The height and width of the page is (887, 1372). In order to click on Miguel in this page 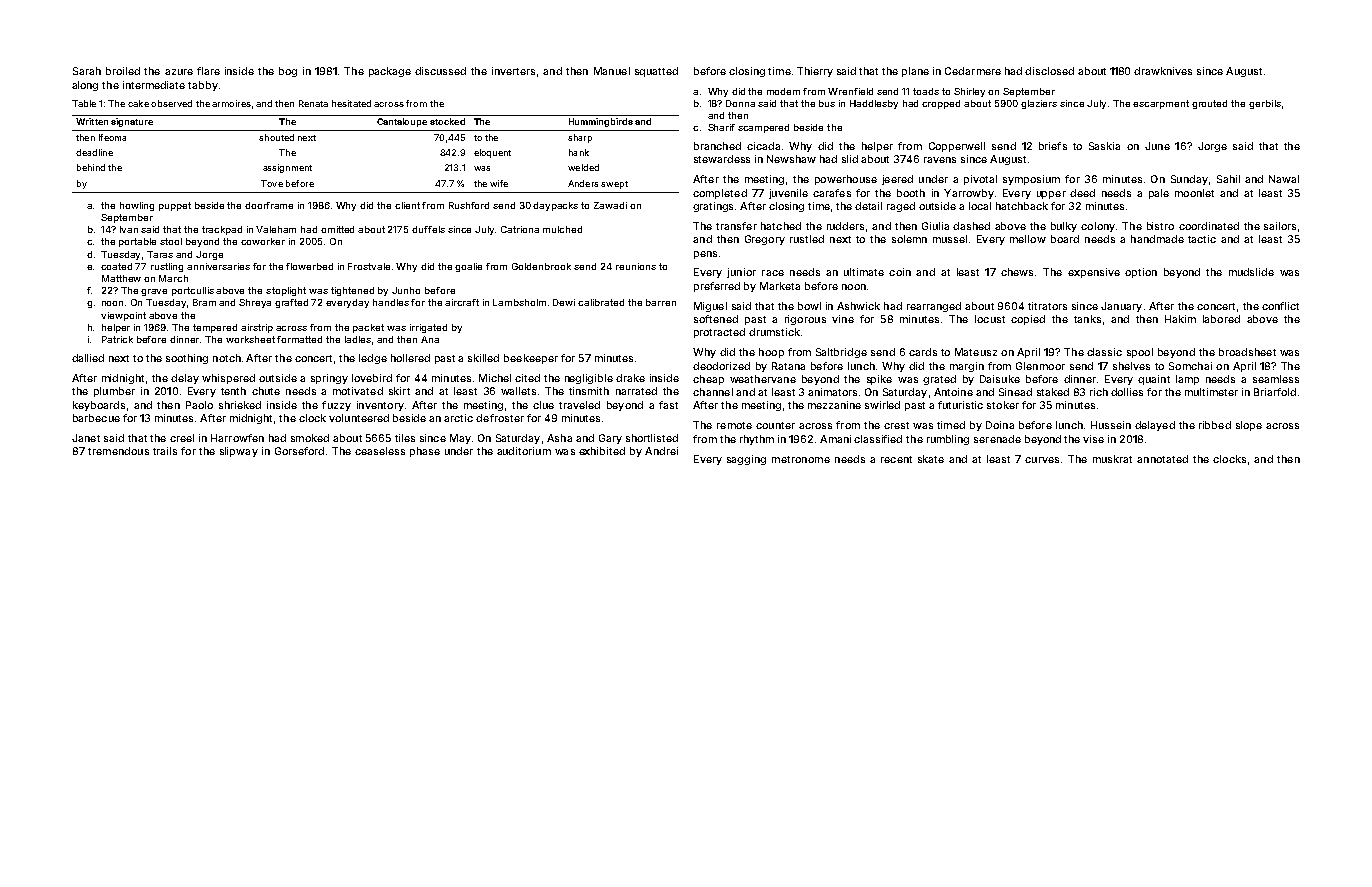, I will do `click(710, 307)`.
